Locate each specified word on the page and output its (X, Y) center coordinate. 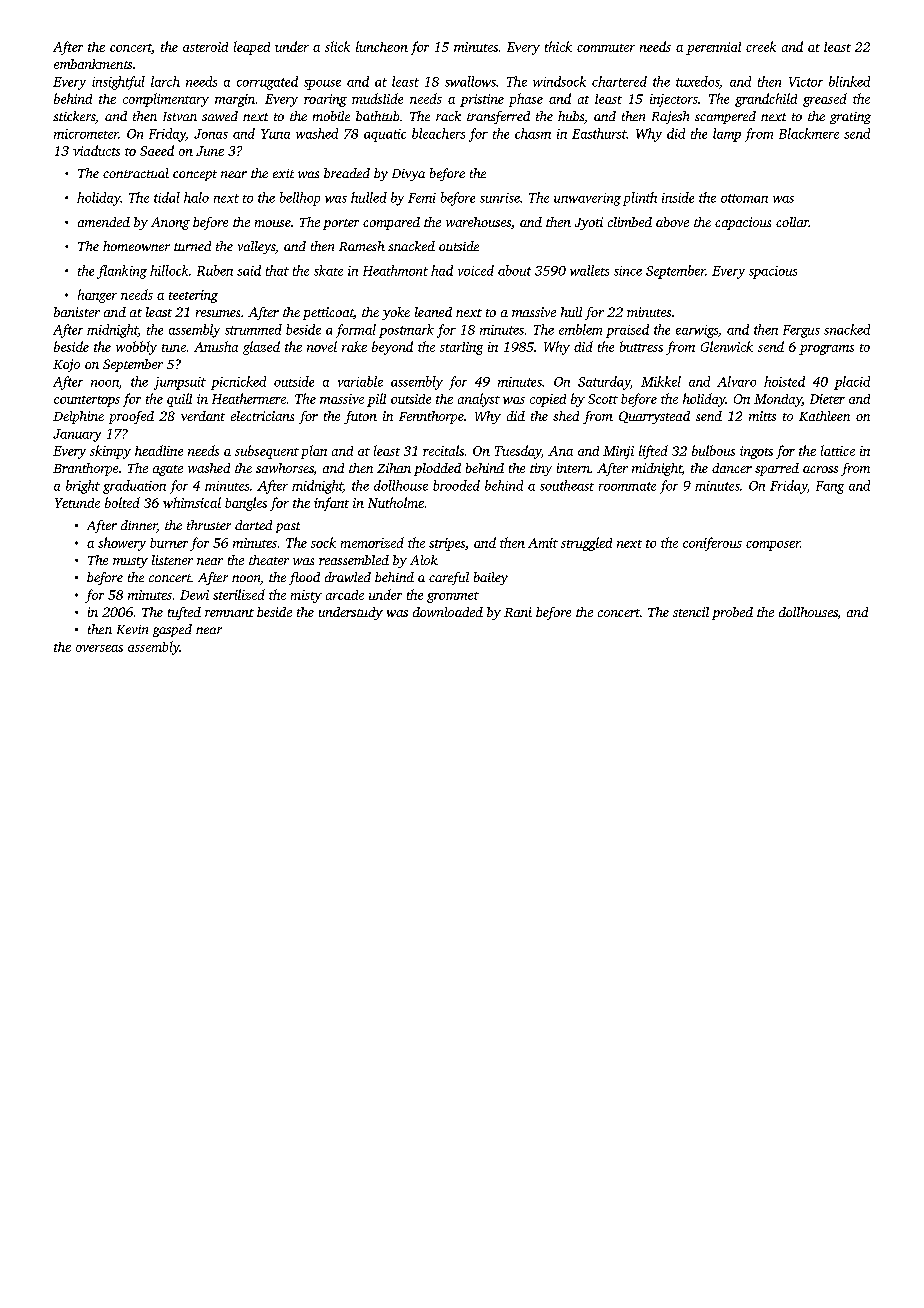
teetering (193, 296)
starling (461, 348)
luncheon (382, 46)
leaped (252, 48)
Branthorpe (85, 469)
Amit (543, 543)
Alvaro (736, 381)
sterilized (239, 594)
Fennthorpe (431, 417)
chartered (619, 81)
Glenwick (727, 346)
